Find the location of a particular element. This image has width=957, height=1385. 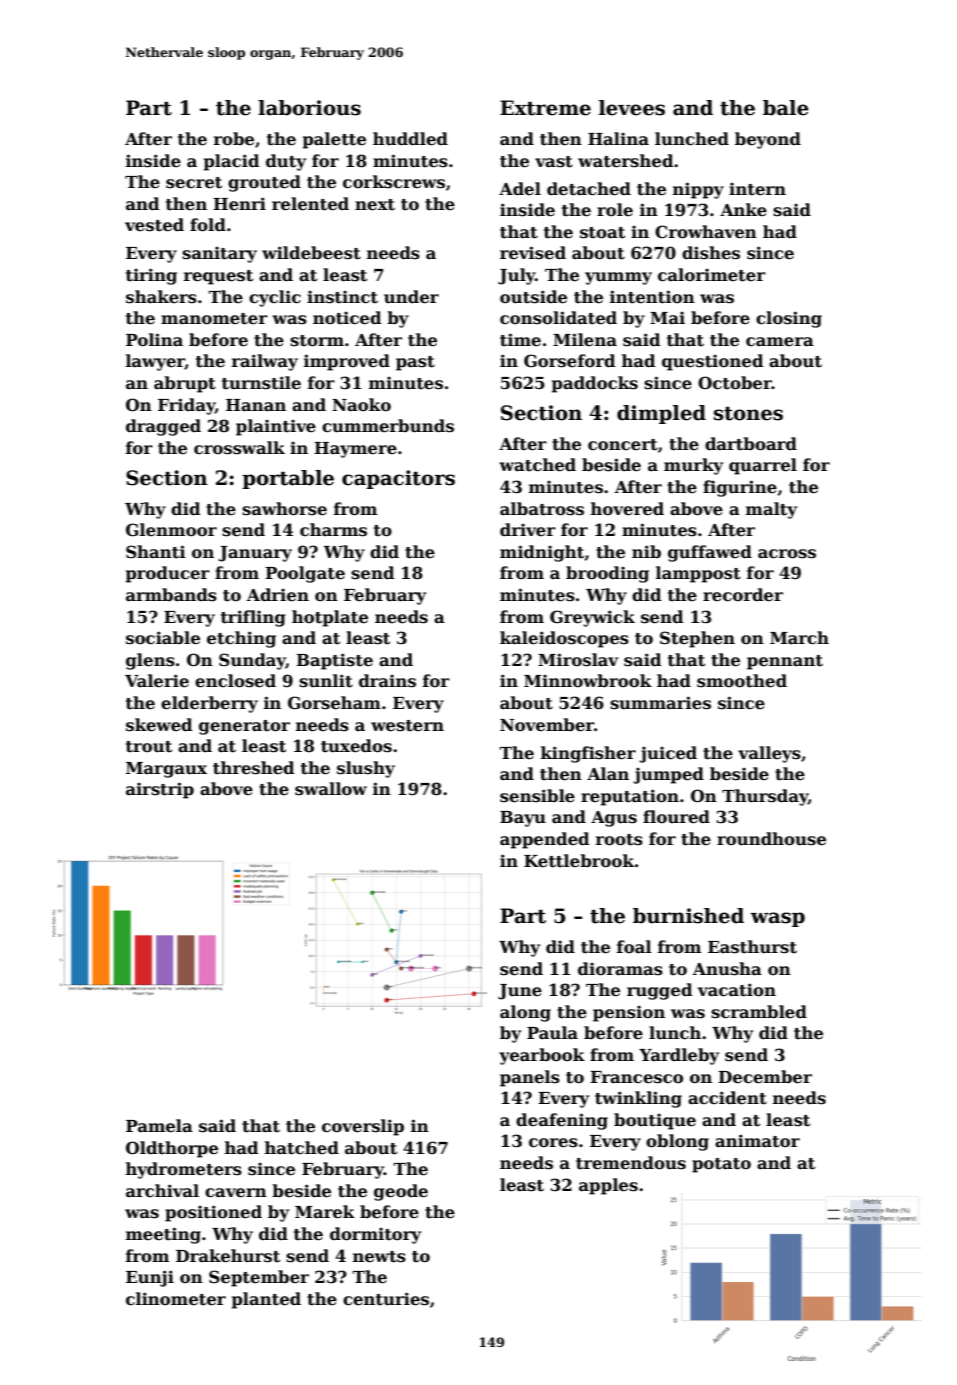

burnished is located at coordinates (688, 916).
